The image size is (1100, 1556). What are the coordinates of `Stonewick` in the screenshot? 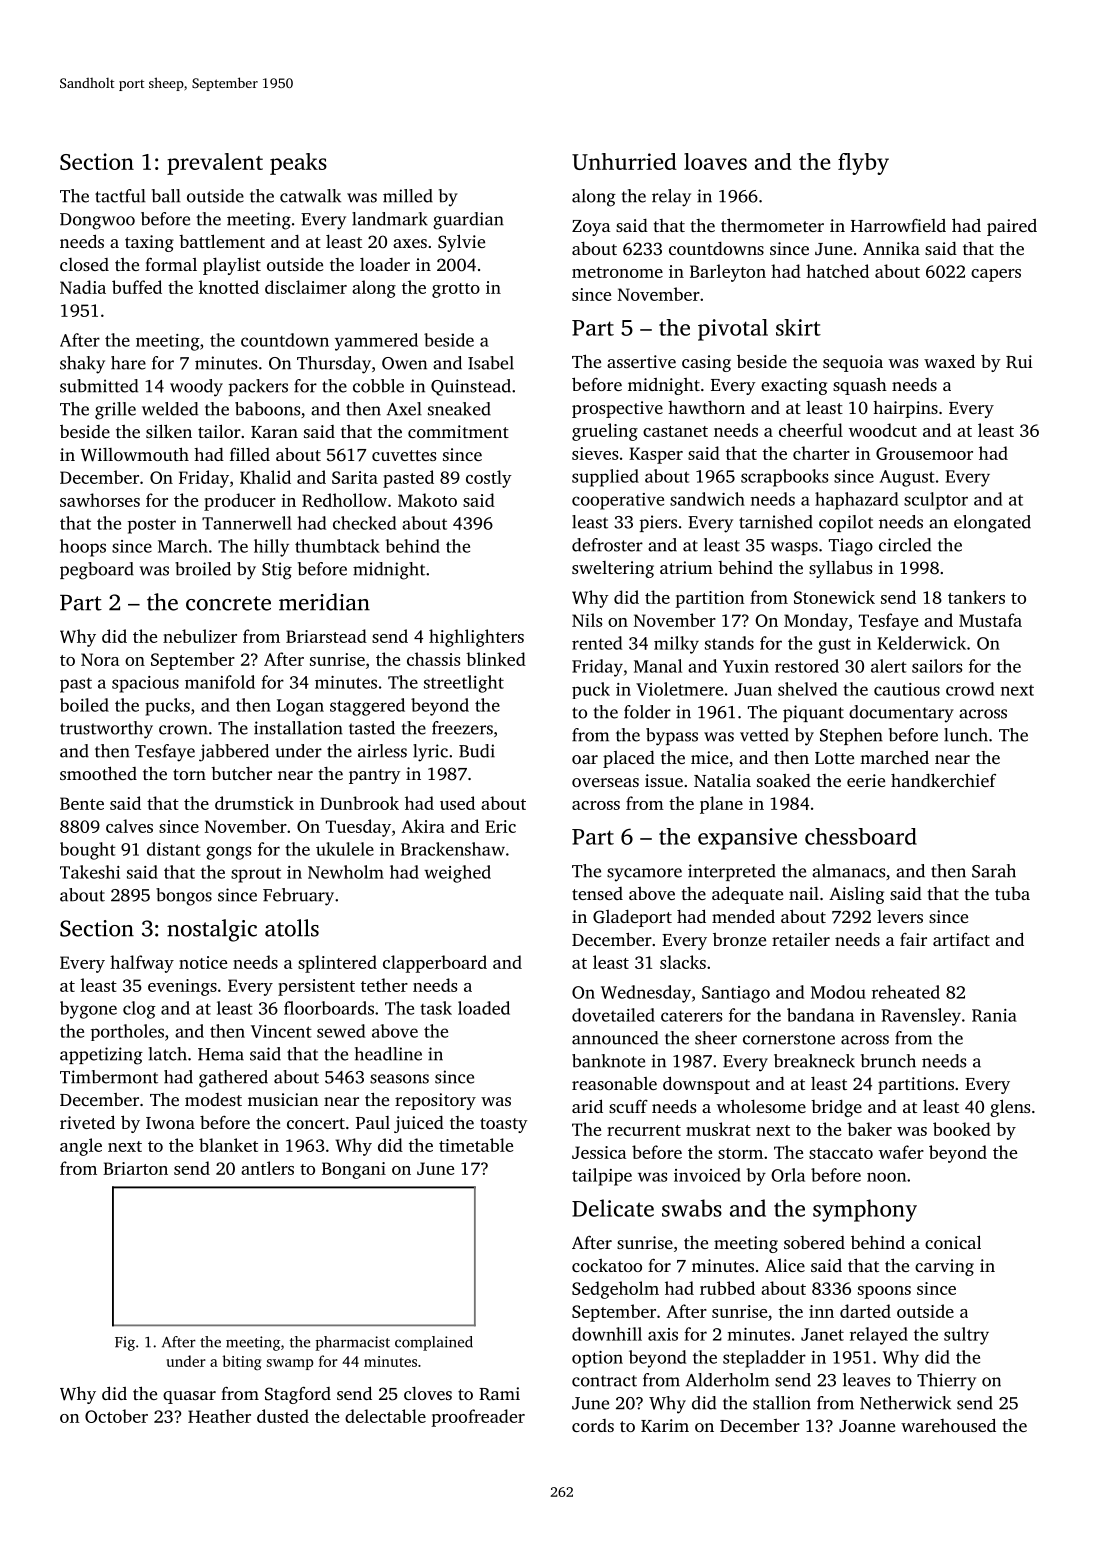 It's located at (834, 597).
